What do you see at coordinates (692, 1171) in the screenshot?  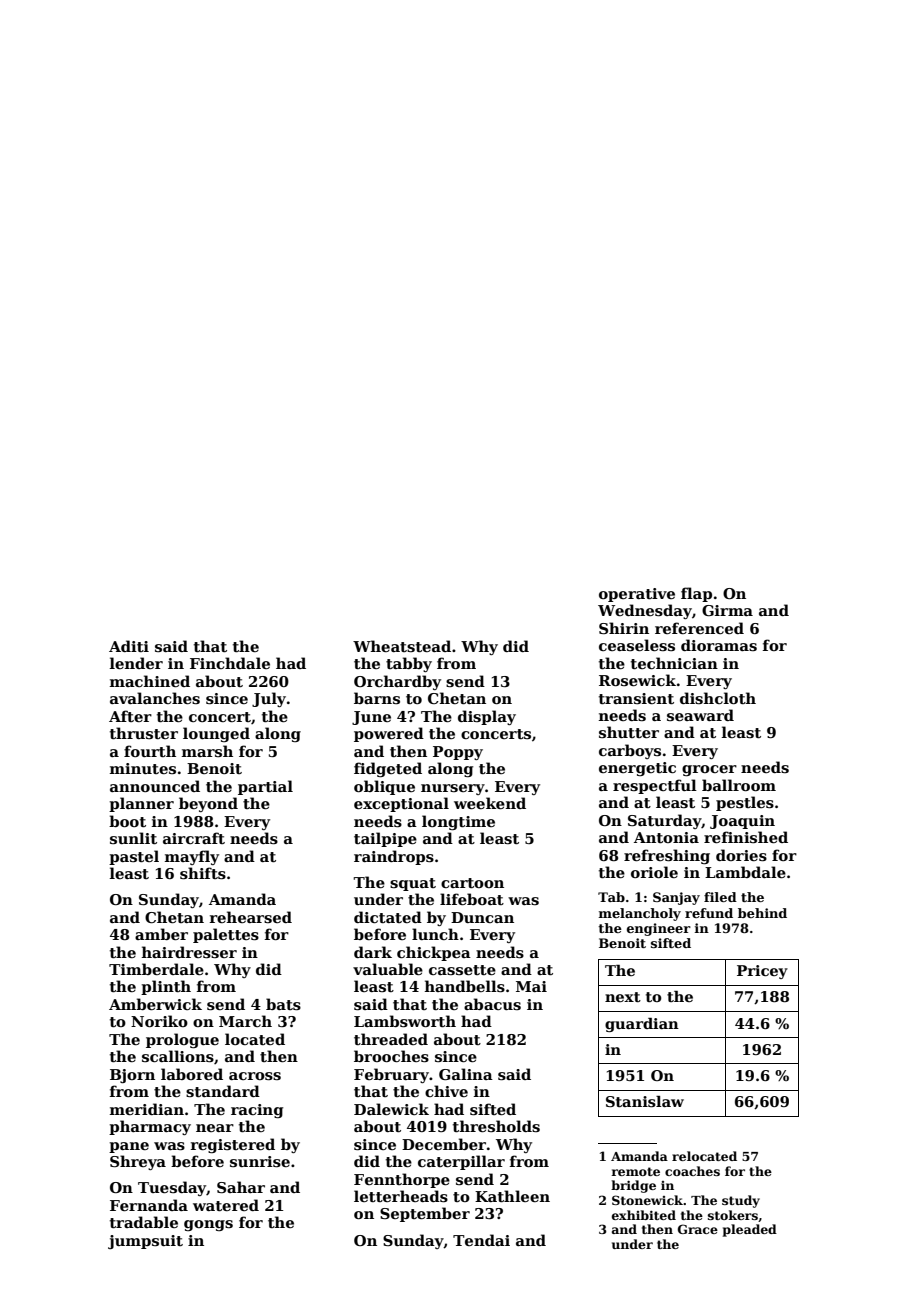 I see `coaches` at bounding box center [692, 1171].
